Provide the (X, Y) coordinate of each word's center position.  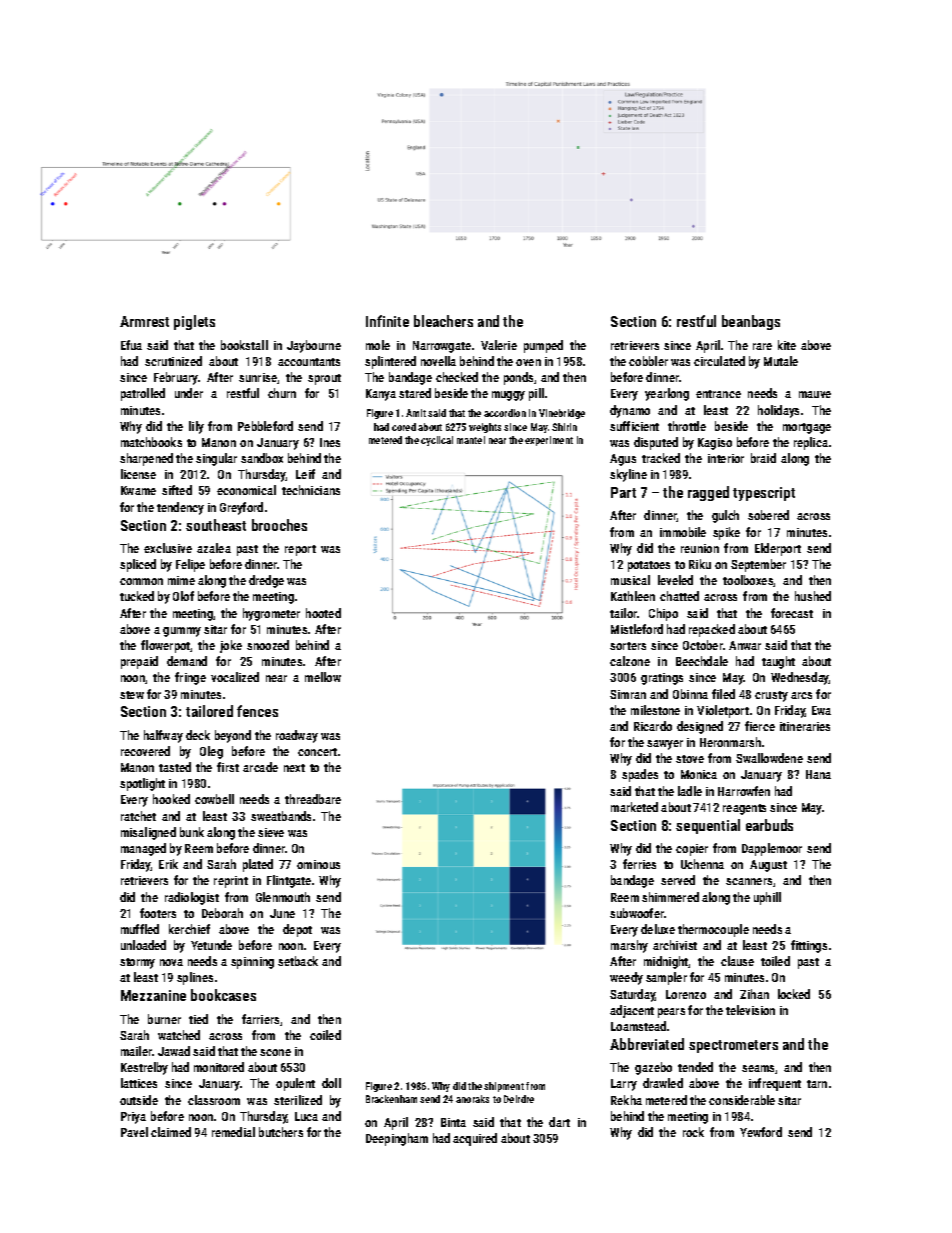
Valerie (499, 345)
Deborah (222, 913)
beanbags (751, 322)
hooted (323, 613)
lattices (139, 1083)
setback (298, 961)
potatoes (649, 566)
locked (794, 994)
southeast (216, 525)
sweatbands (281, 816)
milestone (655, 710)
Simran (628, 694)
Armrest (144, 321)
